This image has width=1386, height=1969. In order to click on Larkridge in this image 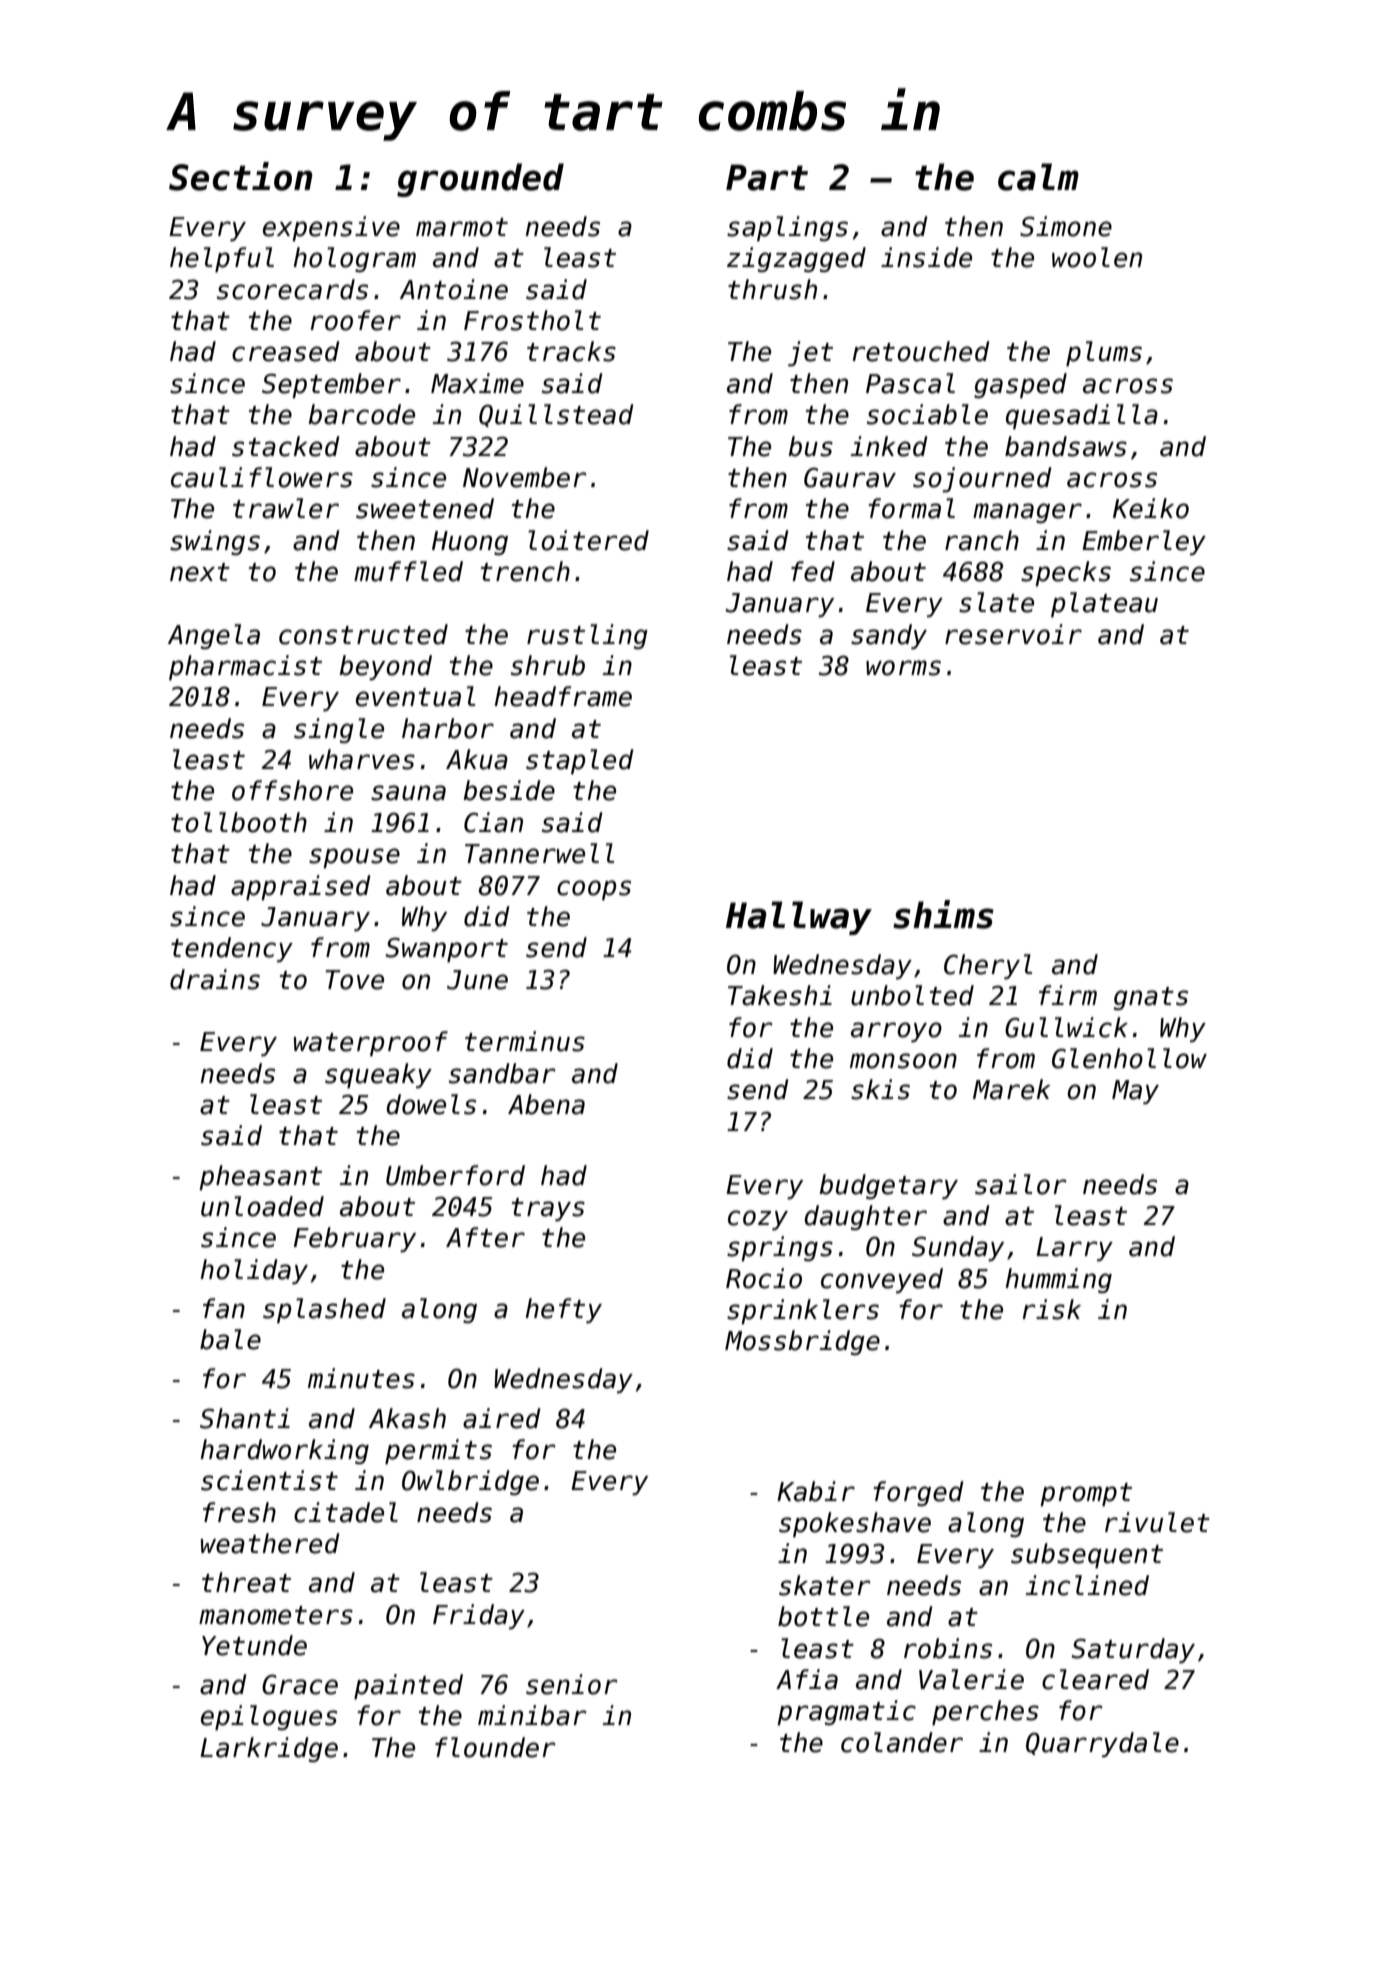, I will do `click(269, 1749)`.
